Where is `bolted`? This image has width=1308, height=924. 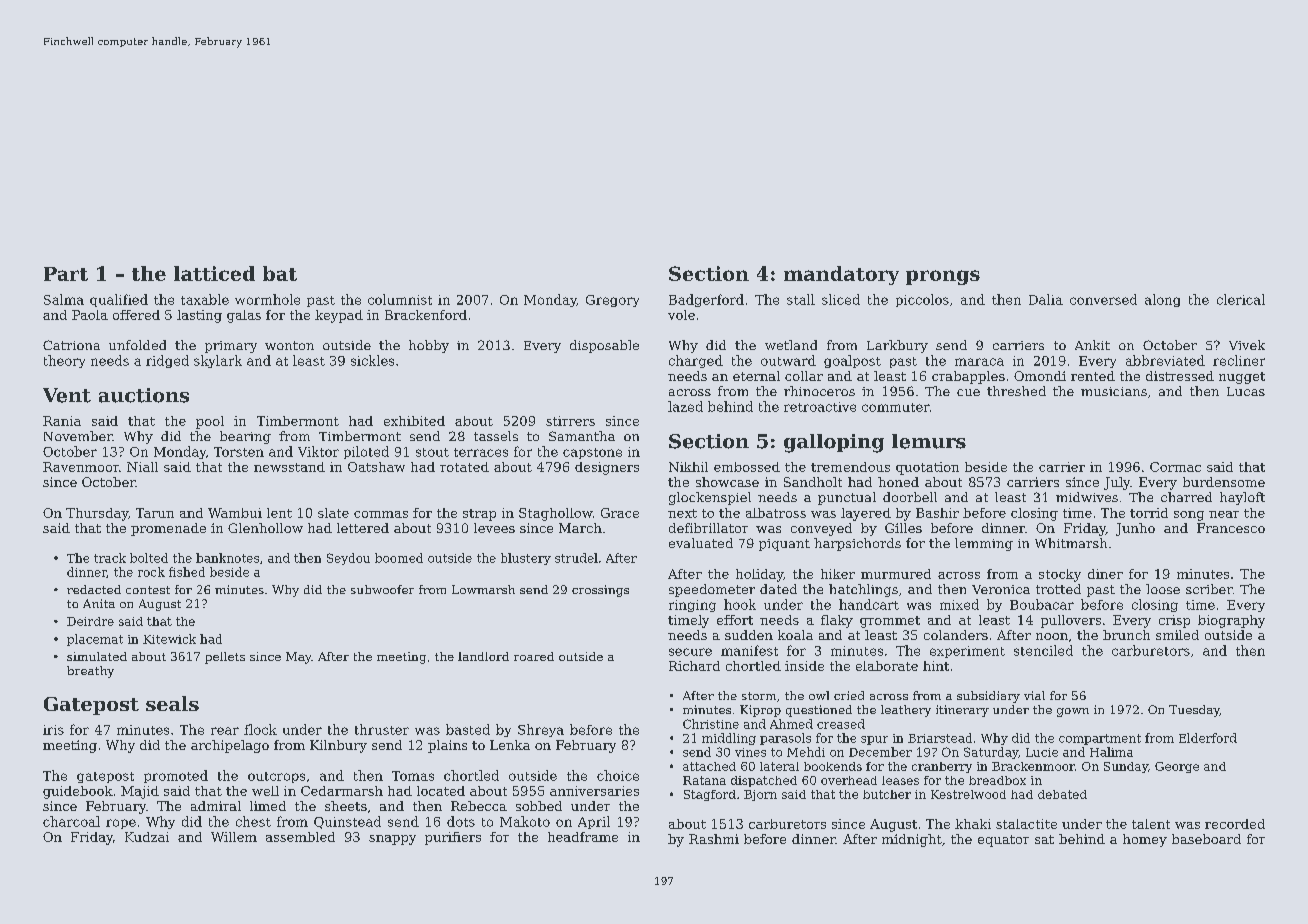
bolted is located at coordinates (149, 558).
